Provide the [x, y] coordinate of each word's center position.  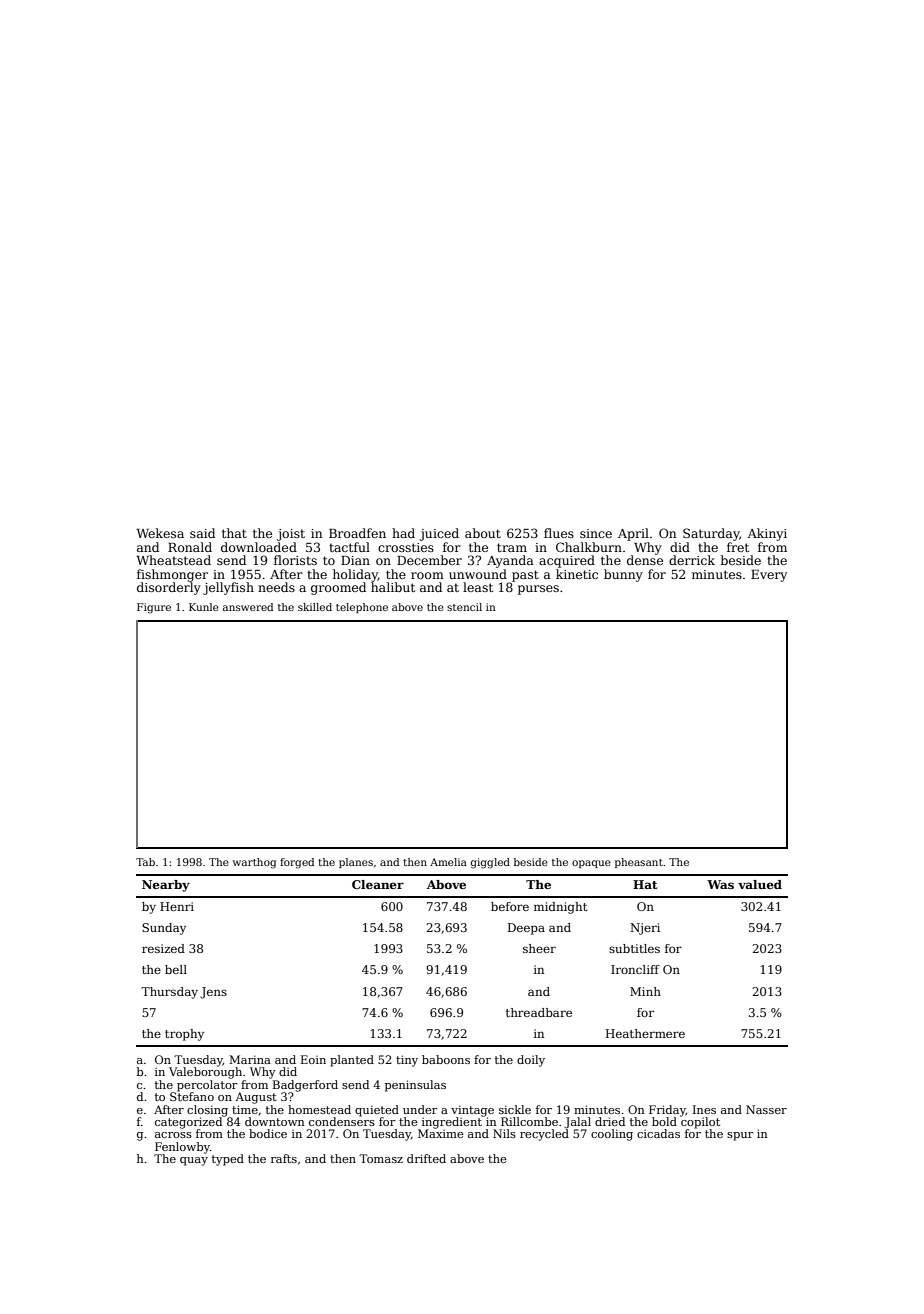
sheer [539, 948]
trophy [184, 1035]
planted [352, 1061]
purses [538, 590]
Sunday [164, 929]
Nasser [766, 1109]
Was [720, 884]
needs [276, 587]
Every [769, 576]
